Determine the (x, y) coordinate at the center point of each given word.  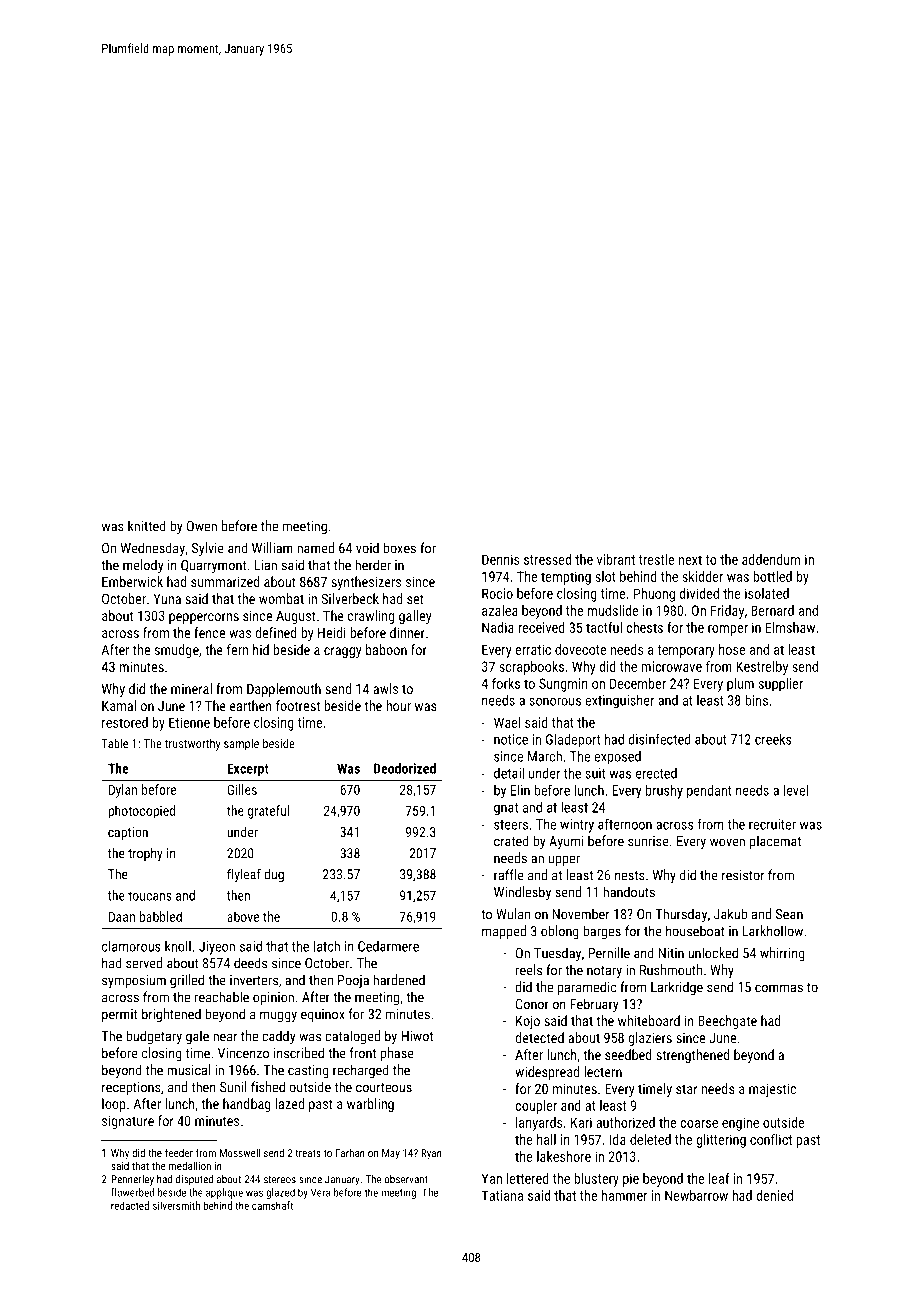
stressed (547, 559)
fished (268, 1087)
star (686, 1089)
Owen (202, 526)
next (690, 560)
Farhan (350, 1152)
